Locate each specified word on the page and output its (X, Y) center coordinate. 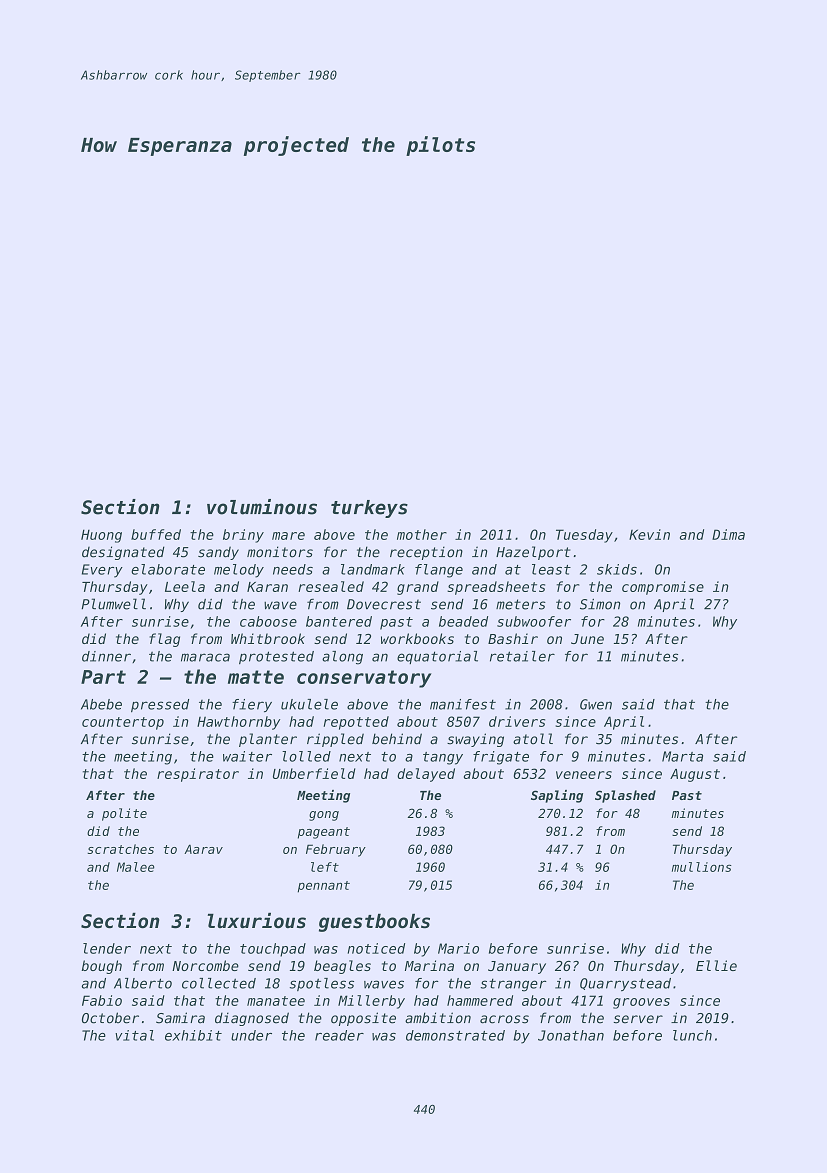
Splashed (625, 796)
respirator (198, 775)
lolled (306, 756)
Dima (728, 534)
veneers (584, 775)
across (504, 1019)
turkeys (369, 509)
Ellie (716, 965)
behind (397, 739)
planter (268, 740)
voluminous (262, 507)
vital (134, 1035)
